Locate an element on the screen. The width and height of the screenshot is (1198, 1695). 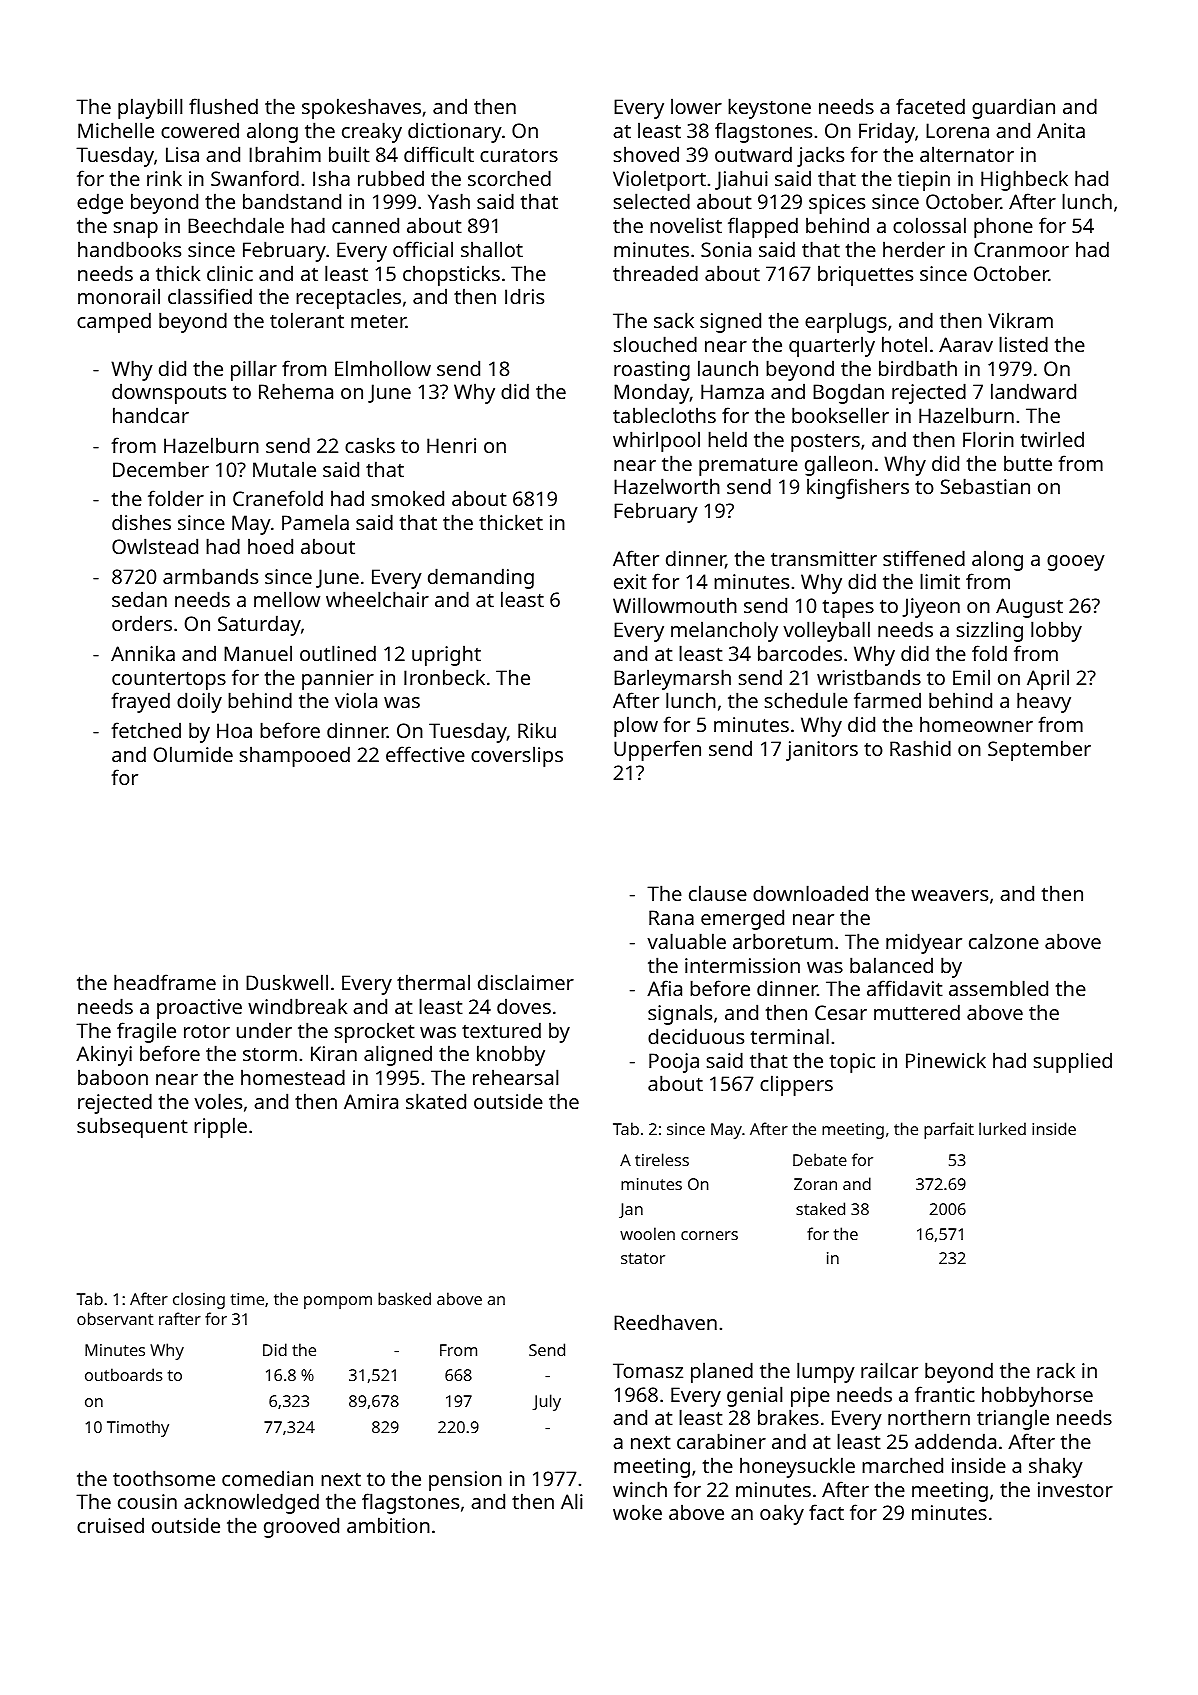
December is located at coordinates (161, 469).
